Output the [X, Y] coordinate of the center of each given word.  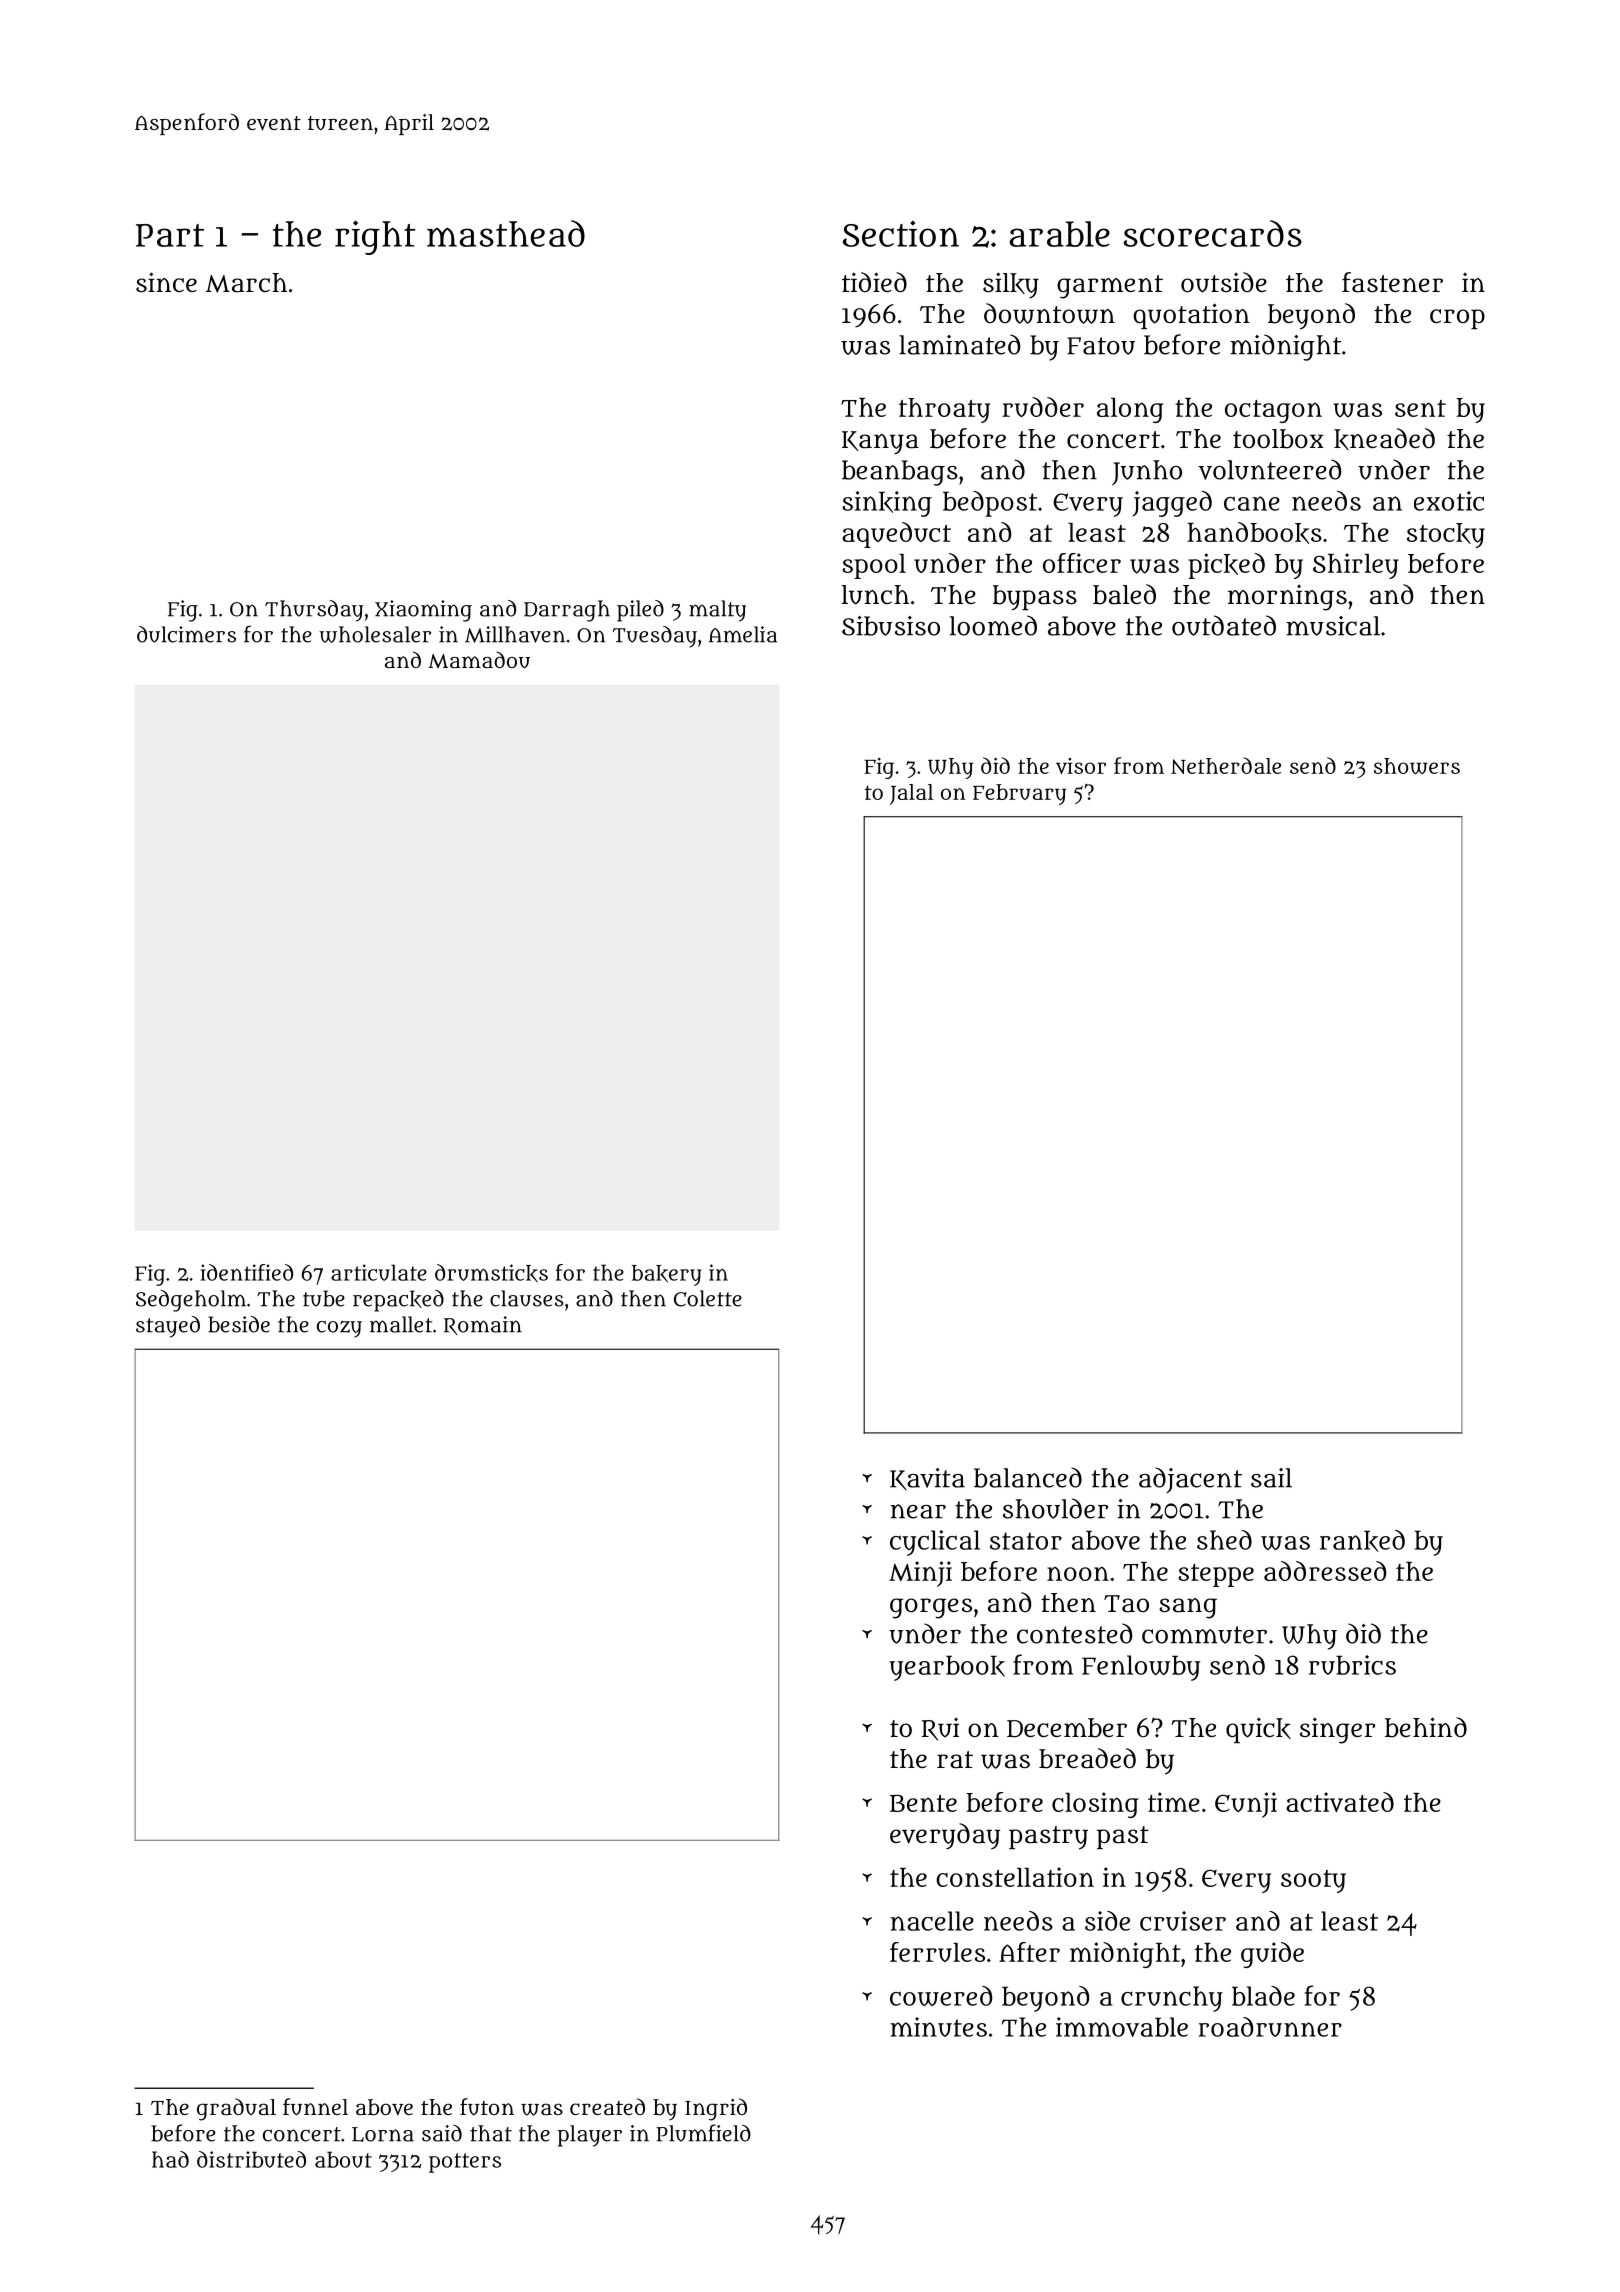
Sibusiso [891, 626]
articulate [379, 1272]
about [343, 2159]
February [1019, 794]
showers [1417, 766]
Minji [920, 1574]
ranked [1362, 1541]
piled [640, 611]
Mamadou [479, 660]
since [166, 282]
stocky [1446, 535]
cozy [339, 1329]
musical [1333, 626]
